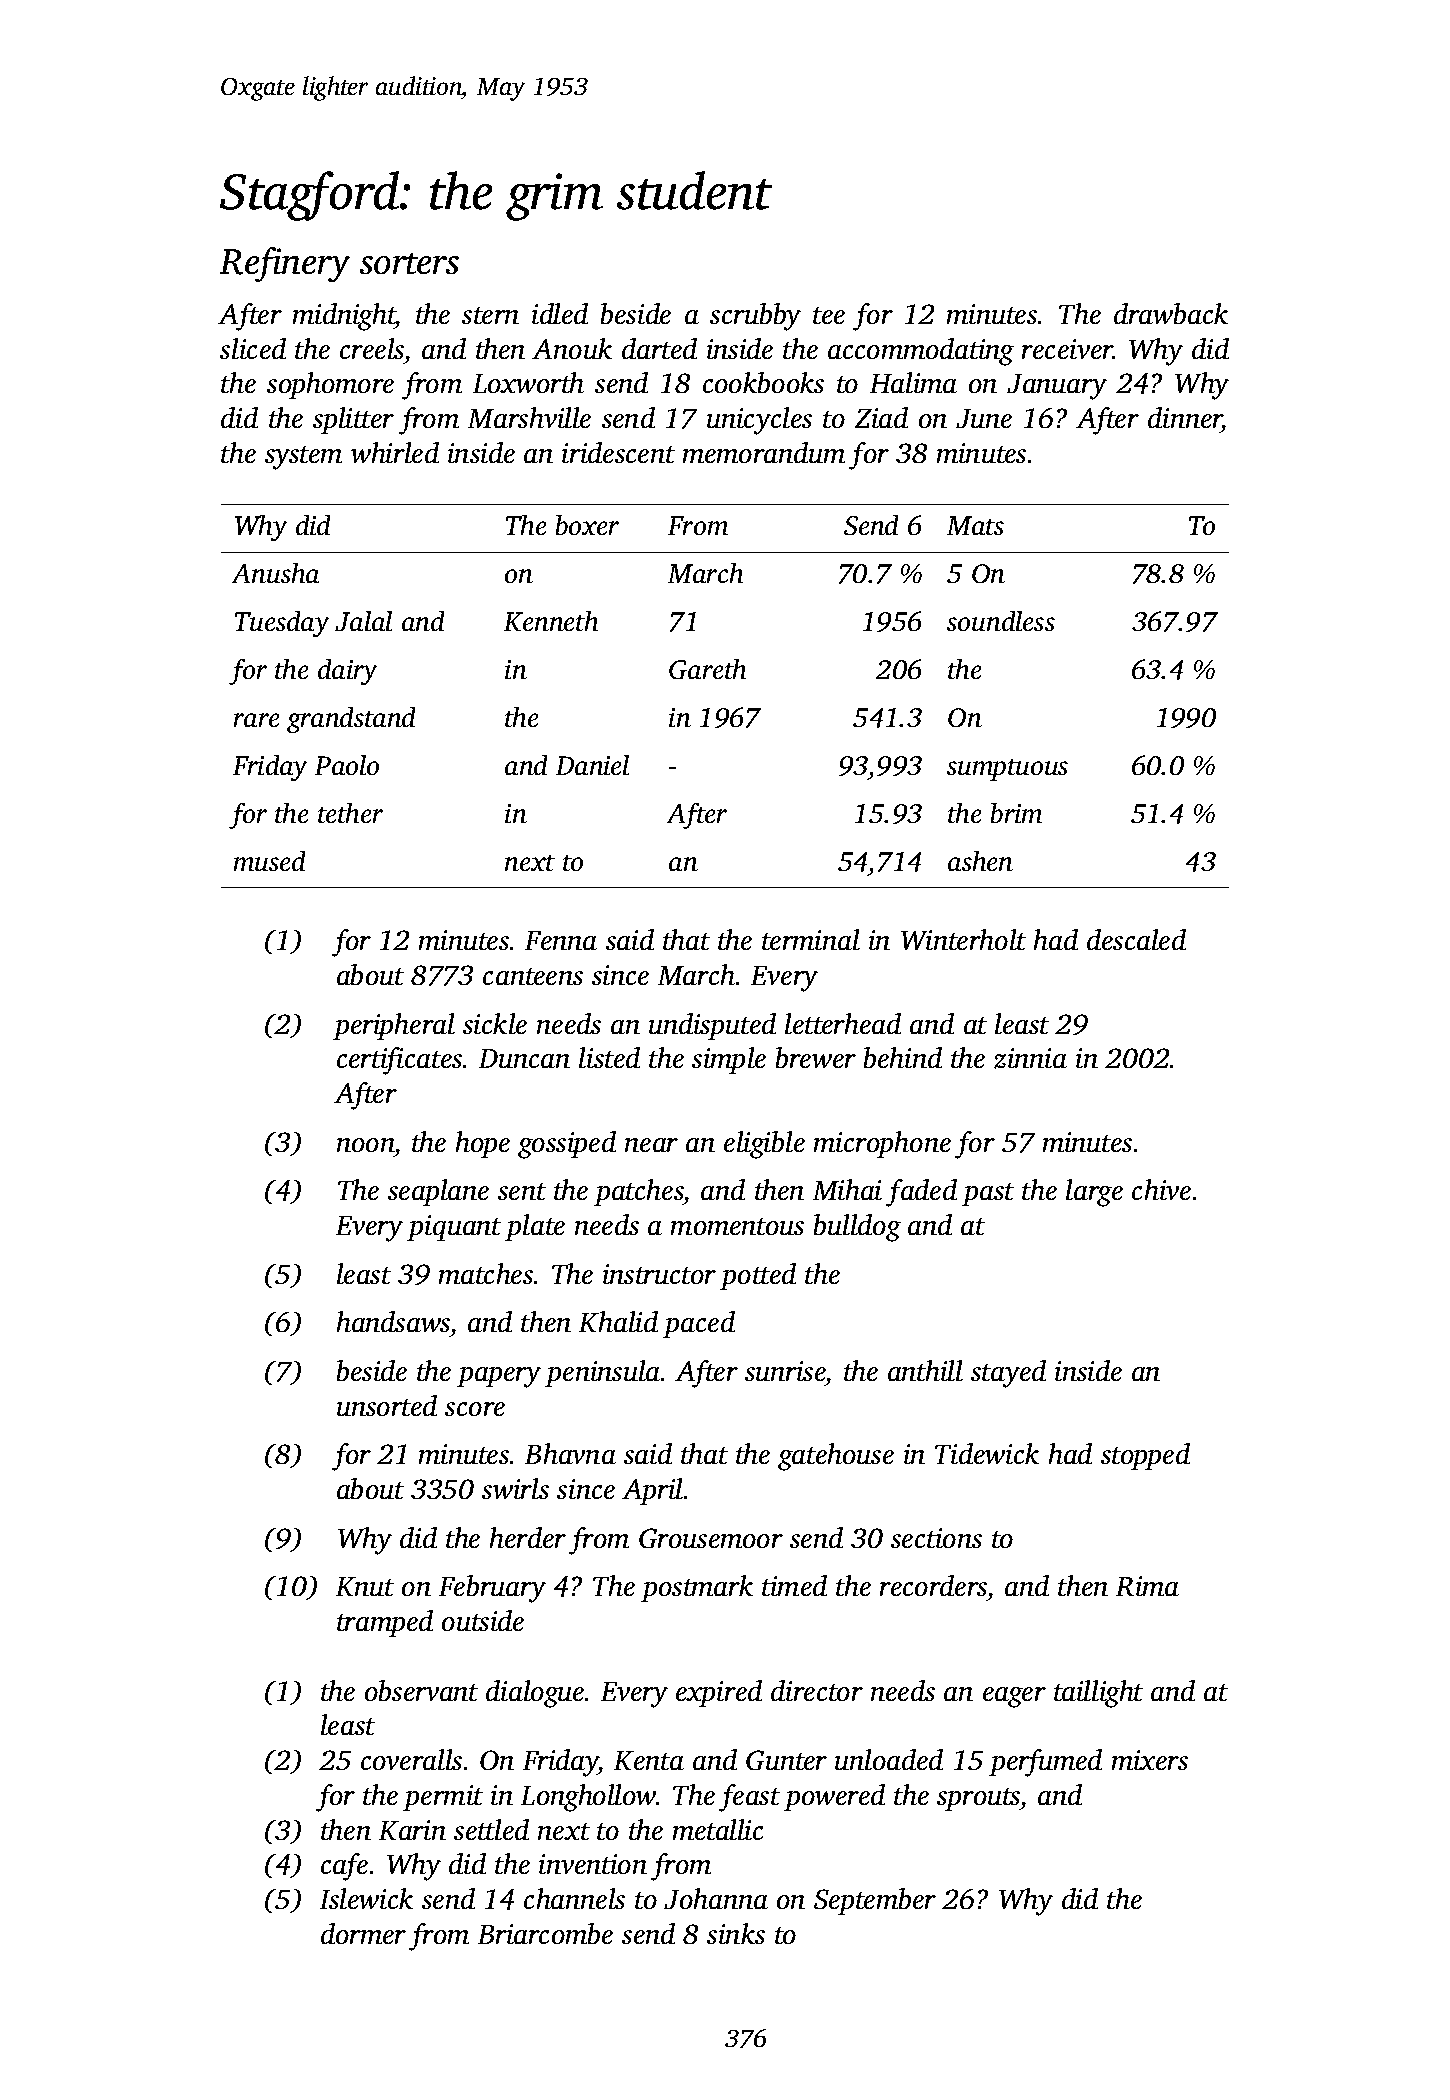  I want to click on noon, so click(365, 1145).
